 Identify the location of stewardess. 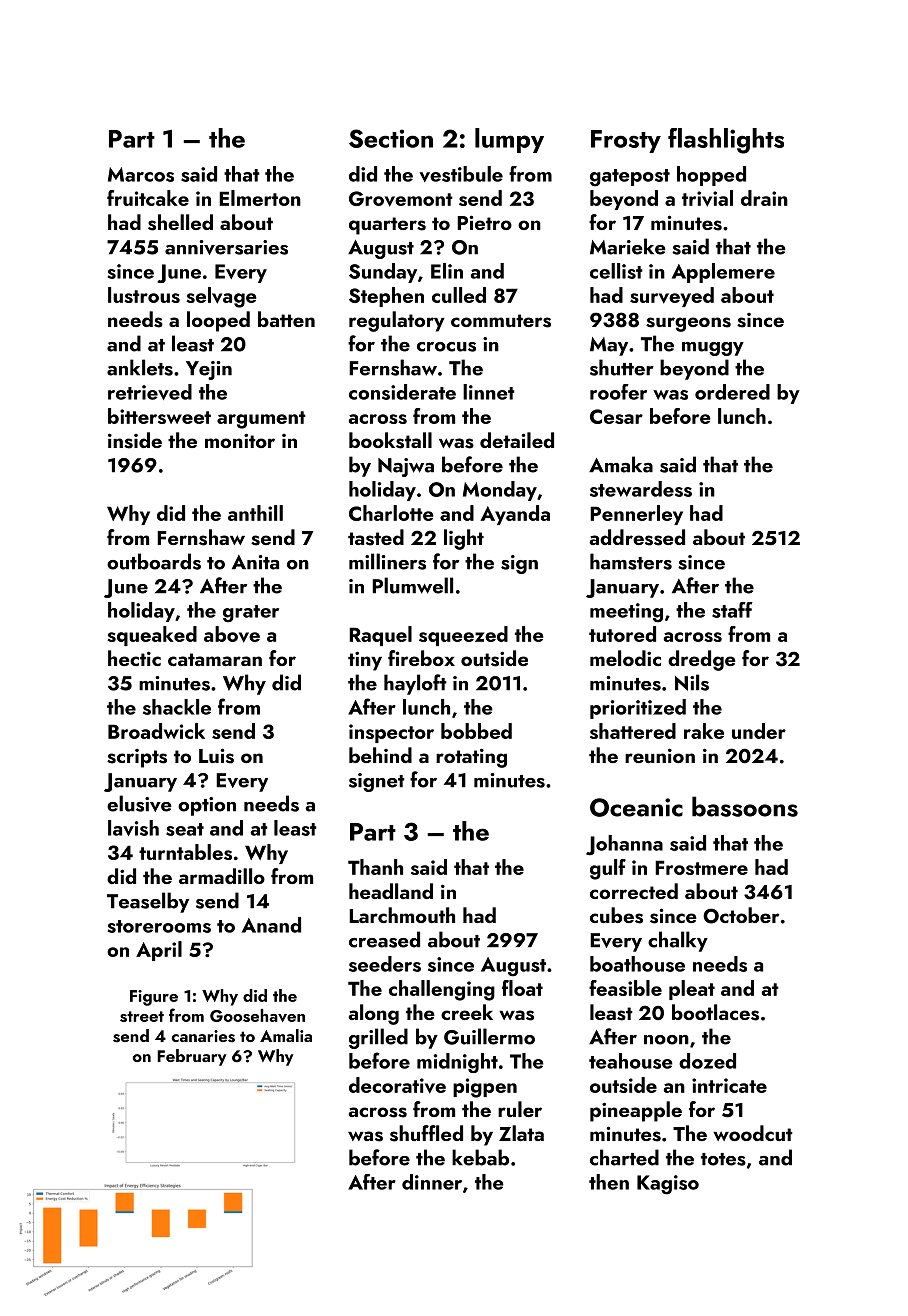
(641, 489).
